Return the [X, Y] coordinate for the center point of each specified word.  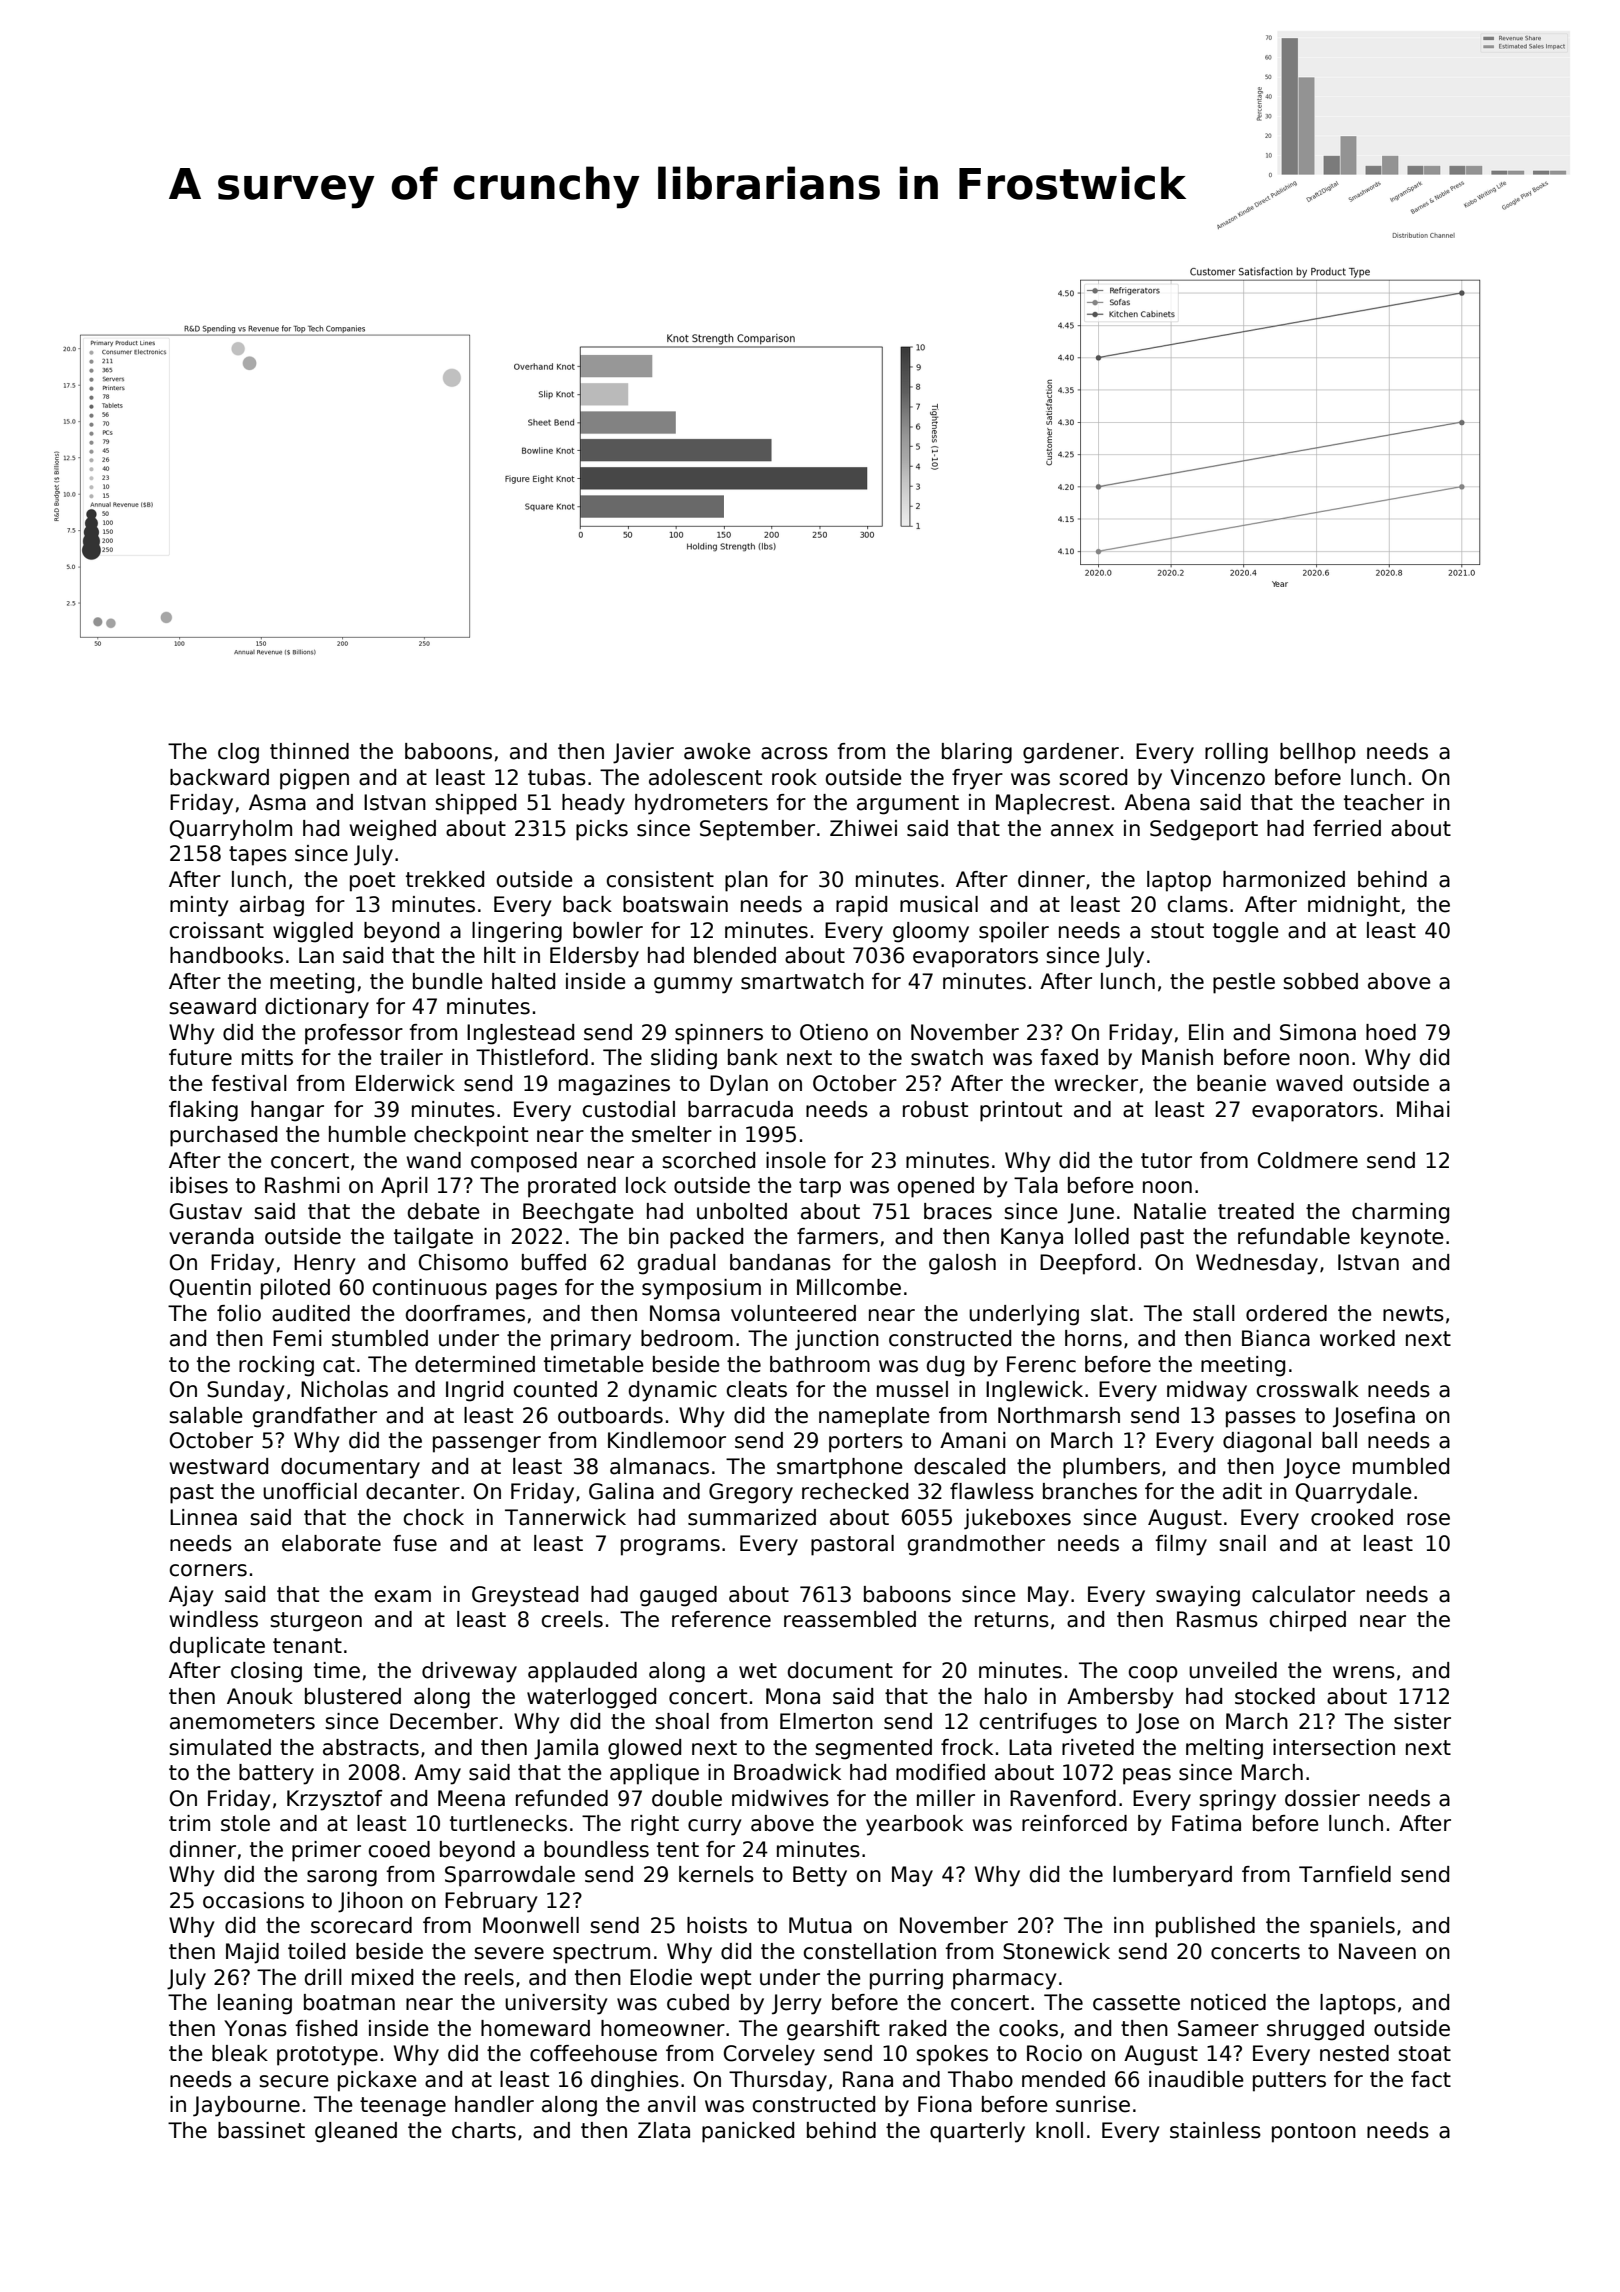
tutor [1166, 1161]
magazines [614, 1085]
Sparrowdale [510, 1876]
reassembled [850, 1619]
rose [1428, 1519]
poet [372, 882]
